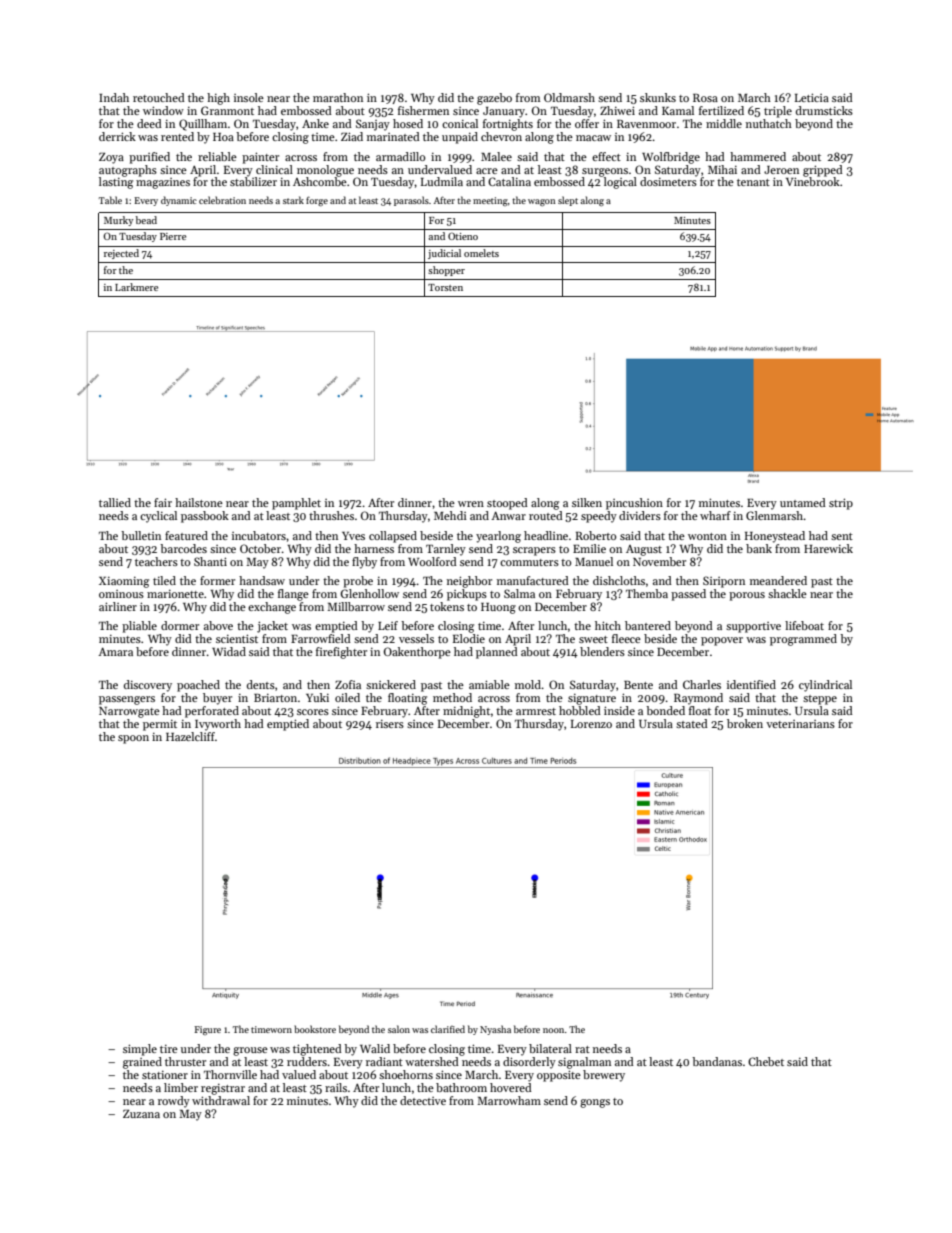  Describe the element at coordinates (163, 502) in the document. I see `fair` at that location.
